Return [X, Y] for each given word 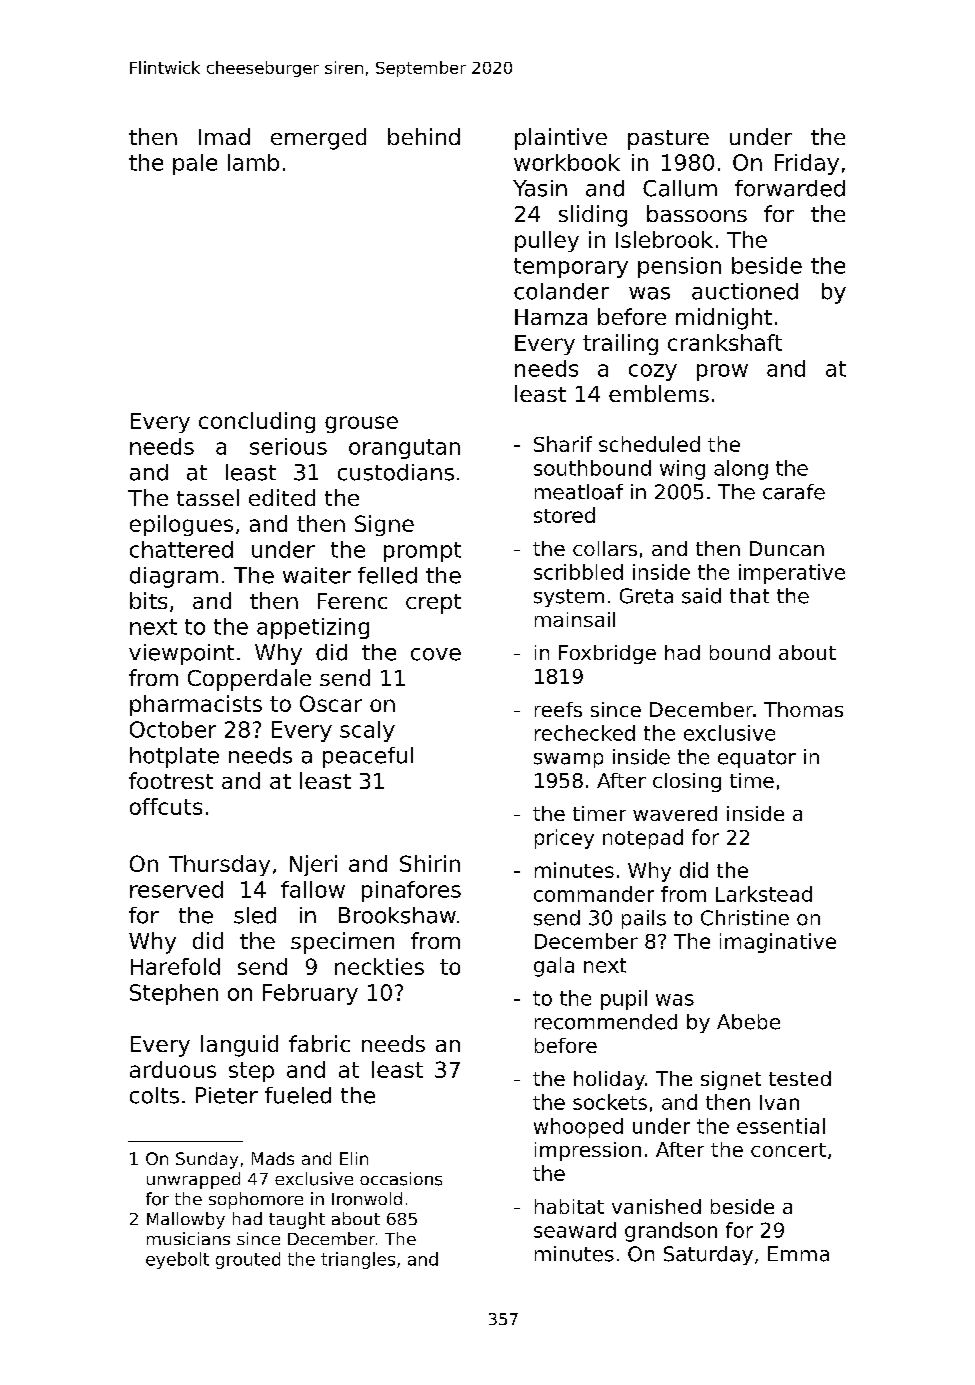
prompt [422, 552]
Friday [807, 164]
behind [424, 136]
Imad [224, 136]
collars [605, 548]
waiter [317, 575]
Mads [273, 1158]
